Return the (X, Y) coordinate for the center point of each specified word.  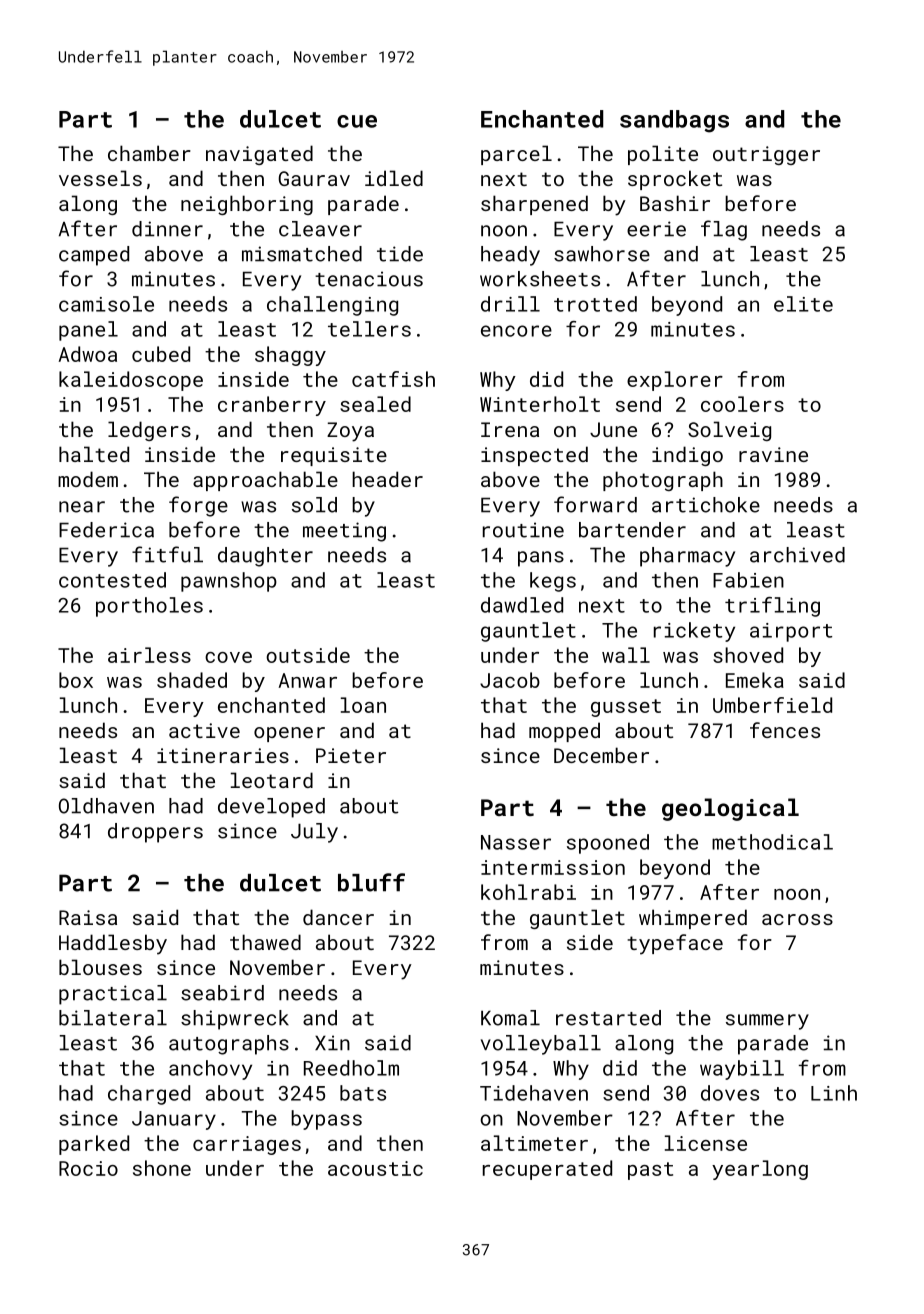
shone (162, 1168)
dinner (167, 229)
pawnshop (229, 582)
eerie (656, 229)
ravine (773, 454)
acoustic (375, 1168)
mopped (564, 732)
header (387, 479)
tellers (369, 329)
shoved (748, 655)
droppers (155, 833)
